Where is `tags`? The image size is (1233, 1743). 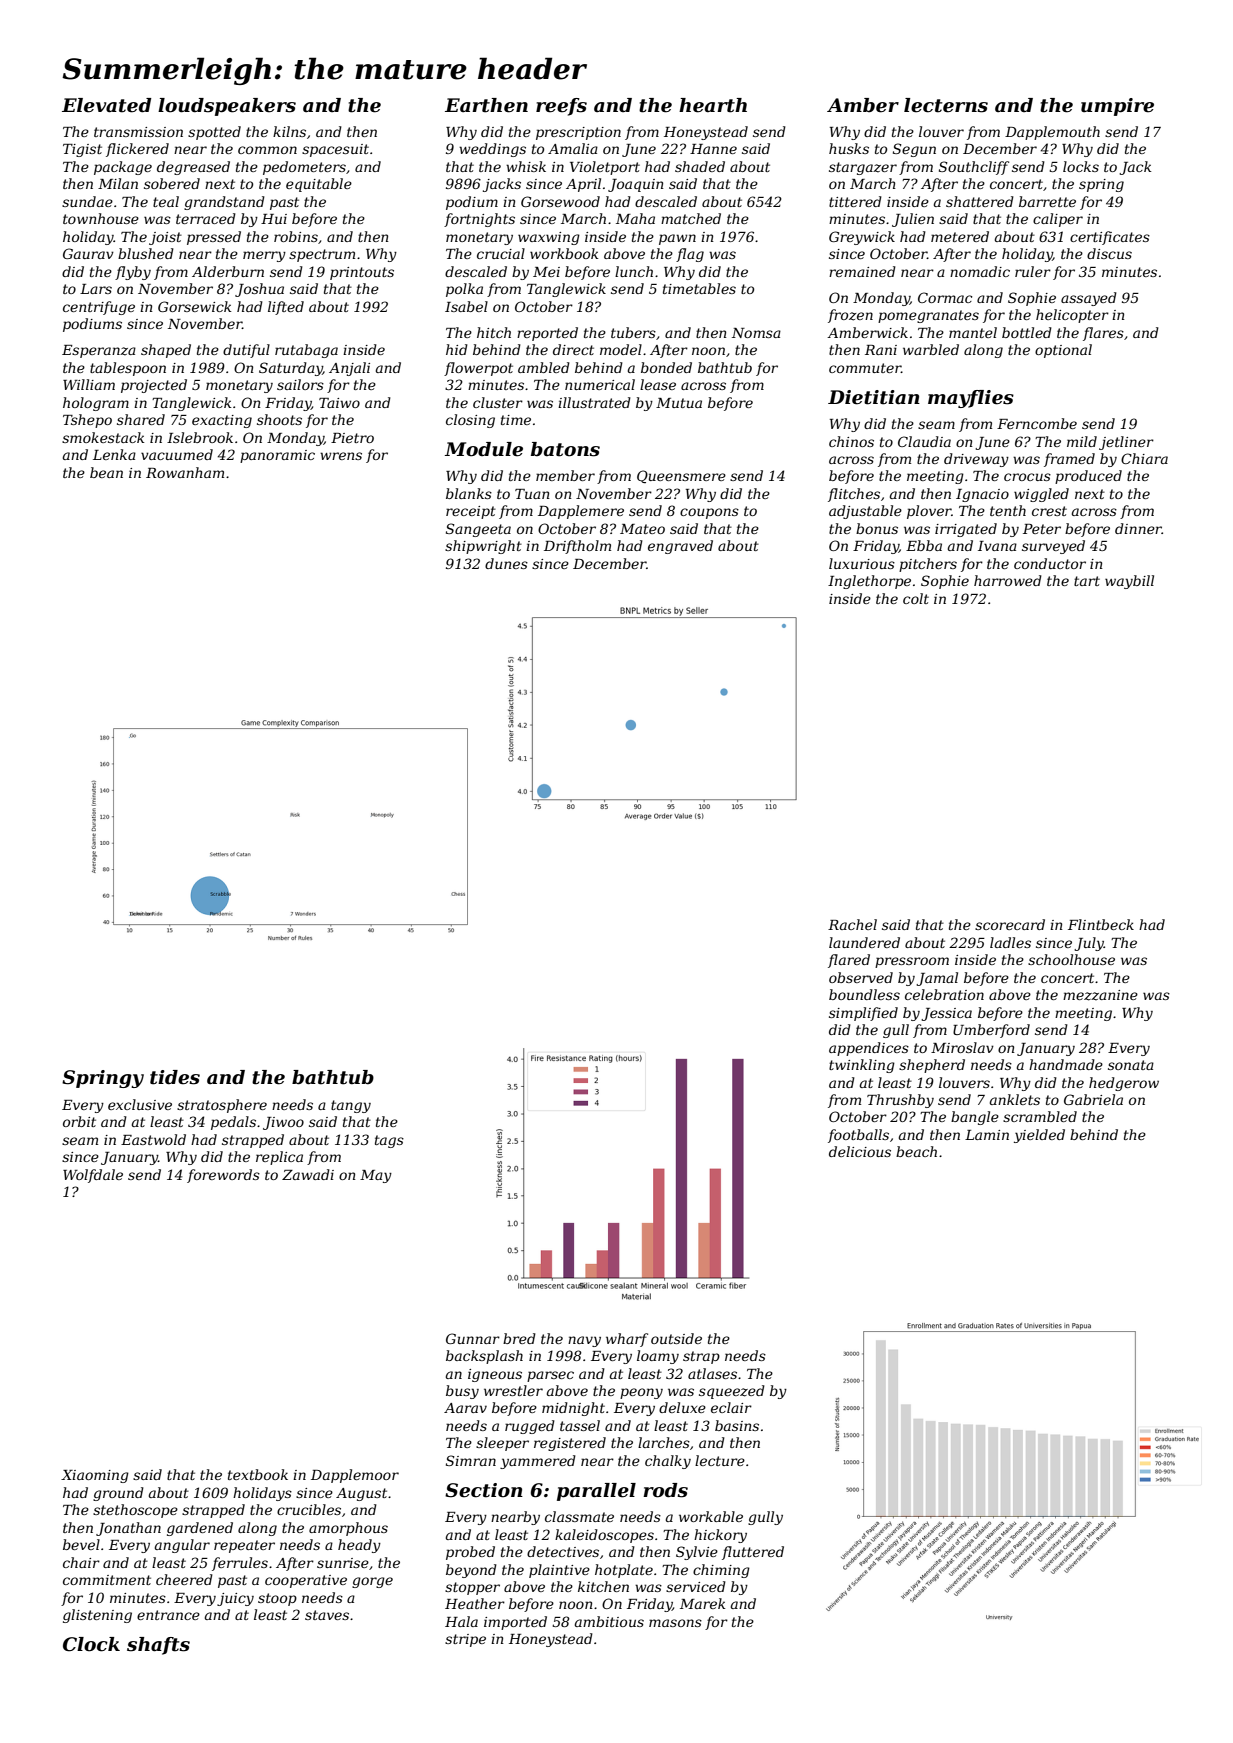 tags is located at coordinates (389, 1141).
